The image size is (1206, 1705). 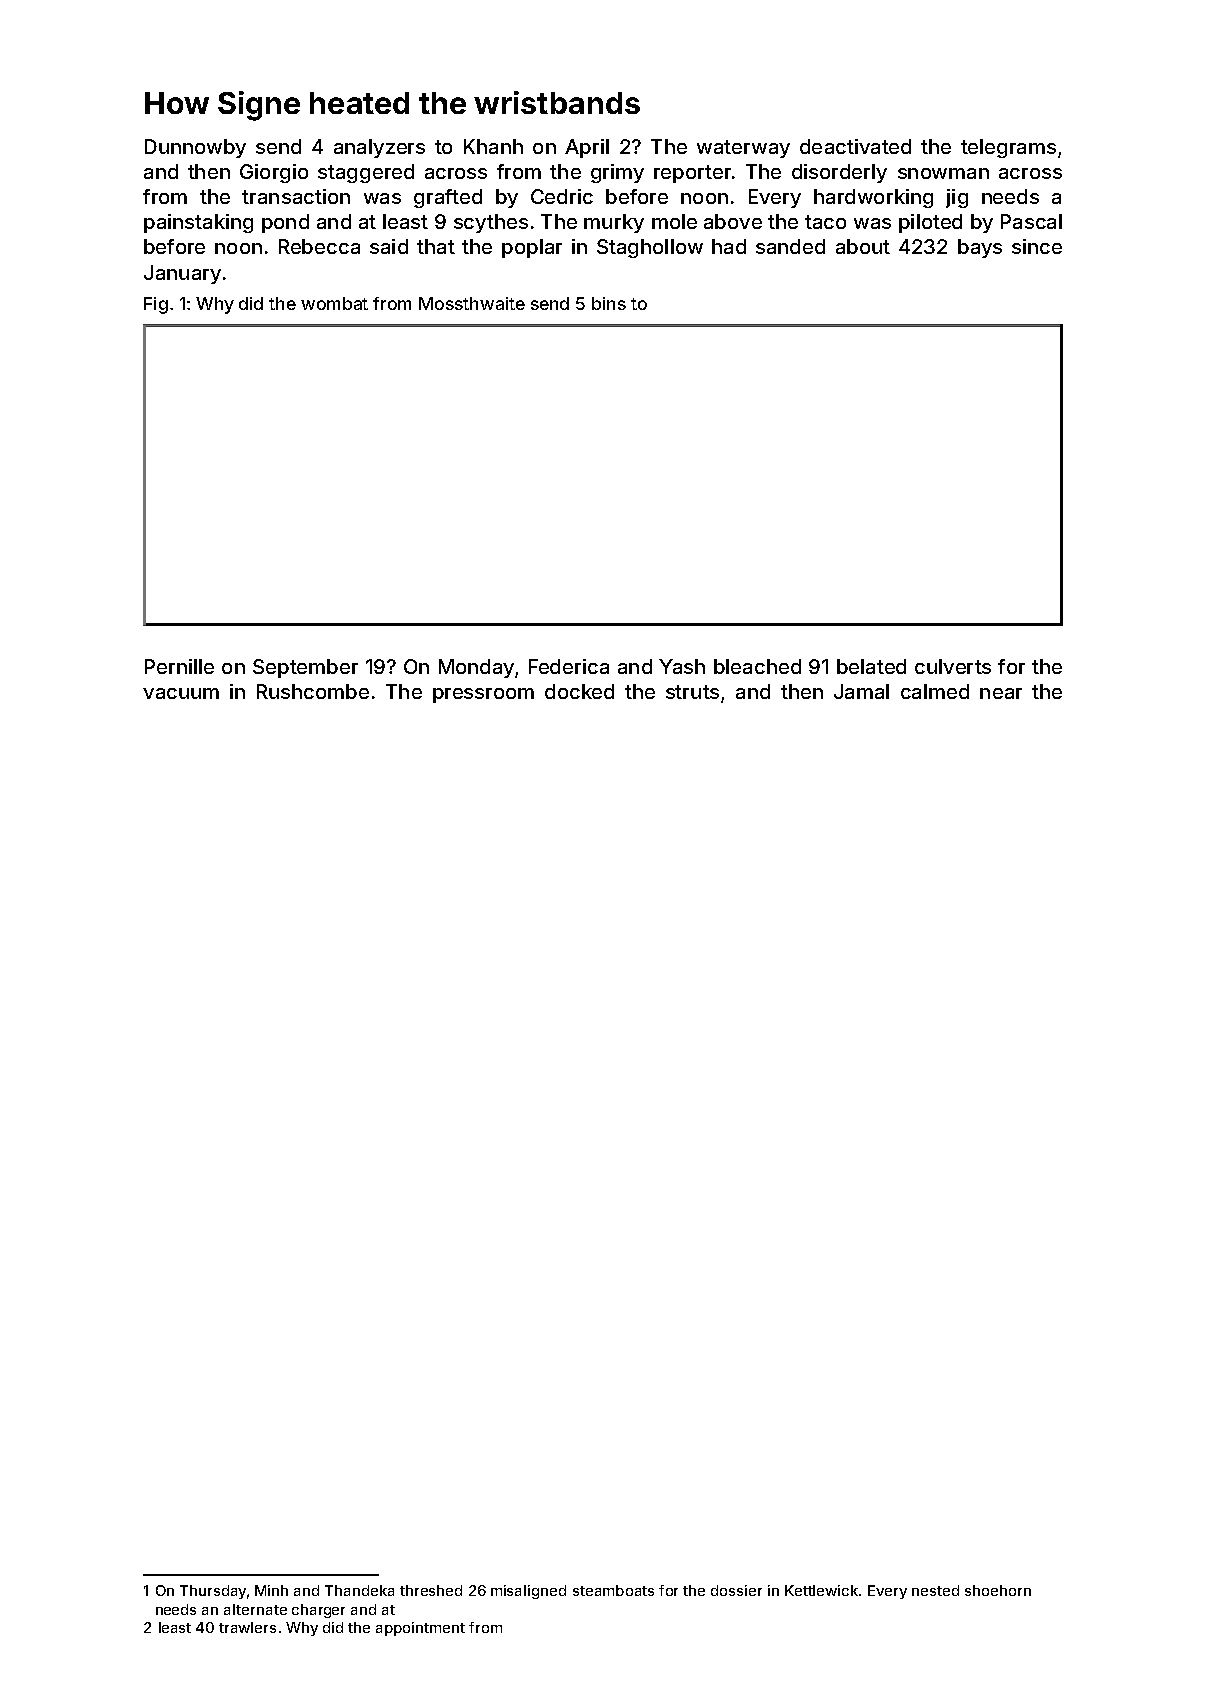 I want to click on Mossthwaite, so click(x=472, y=303).
